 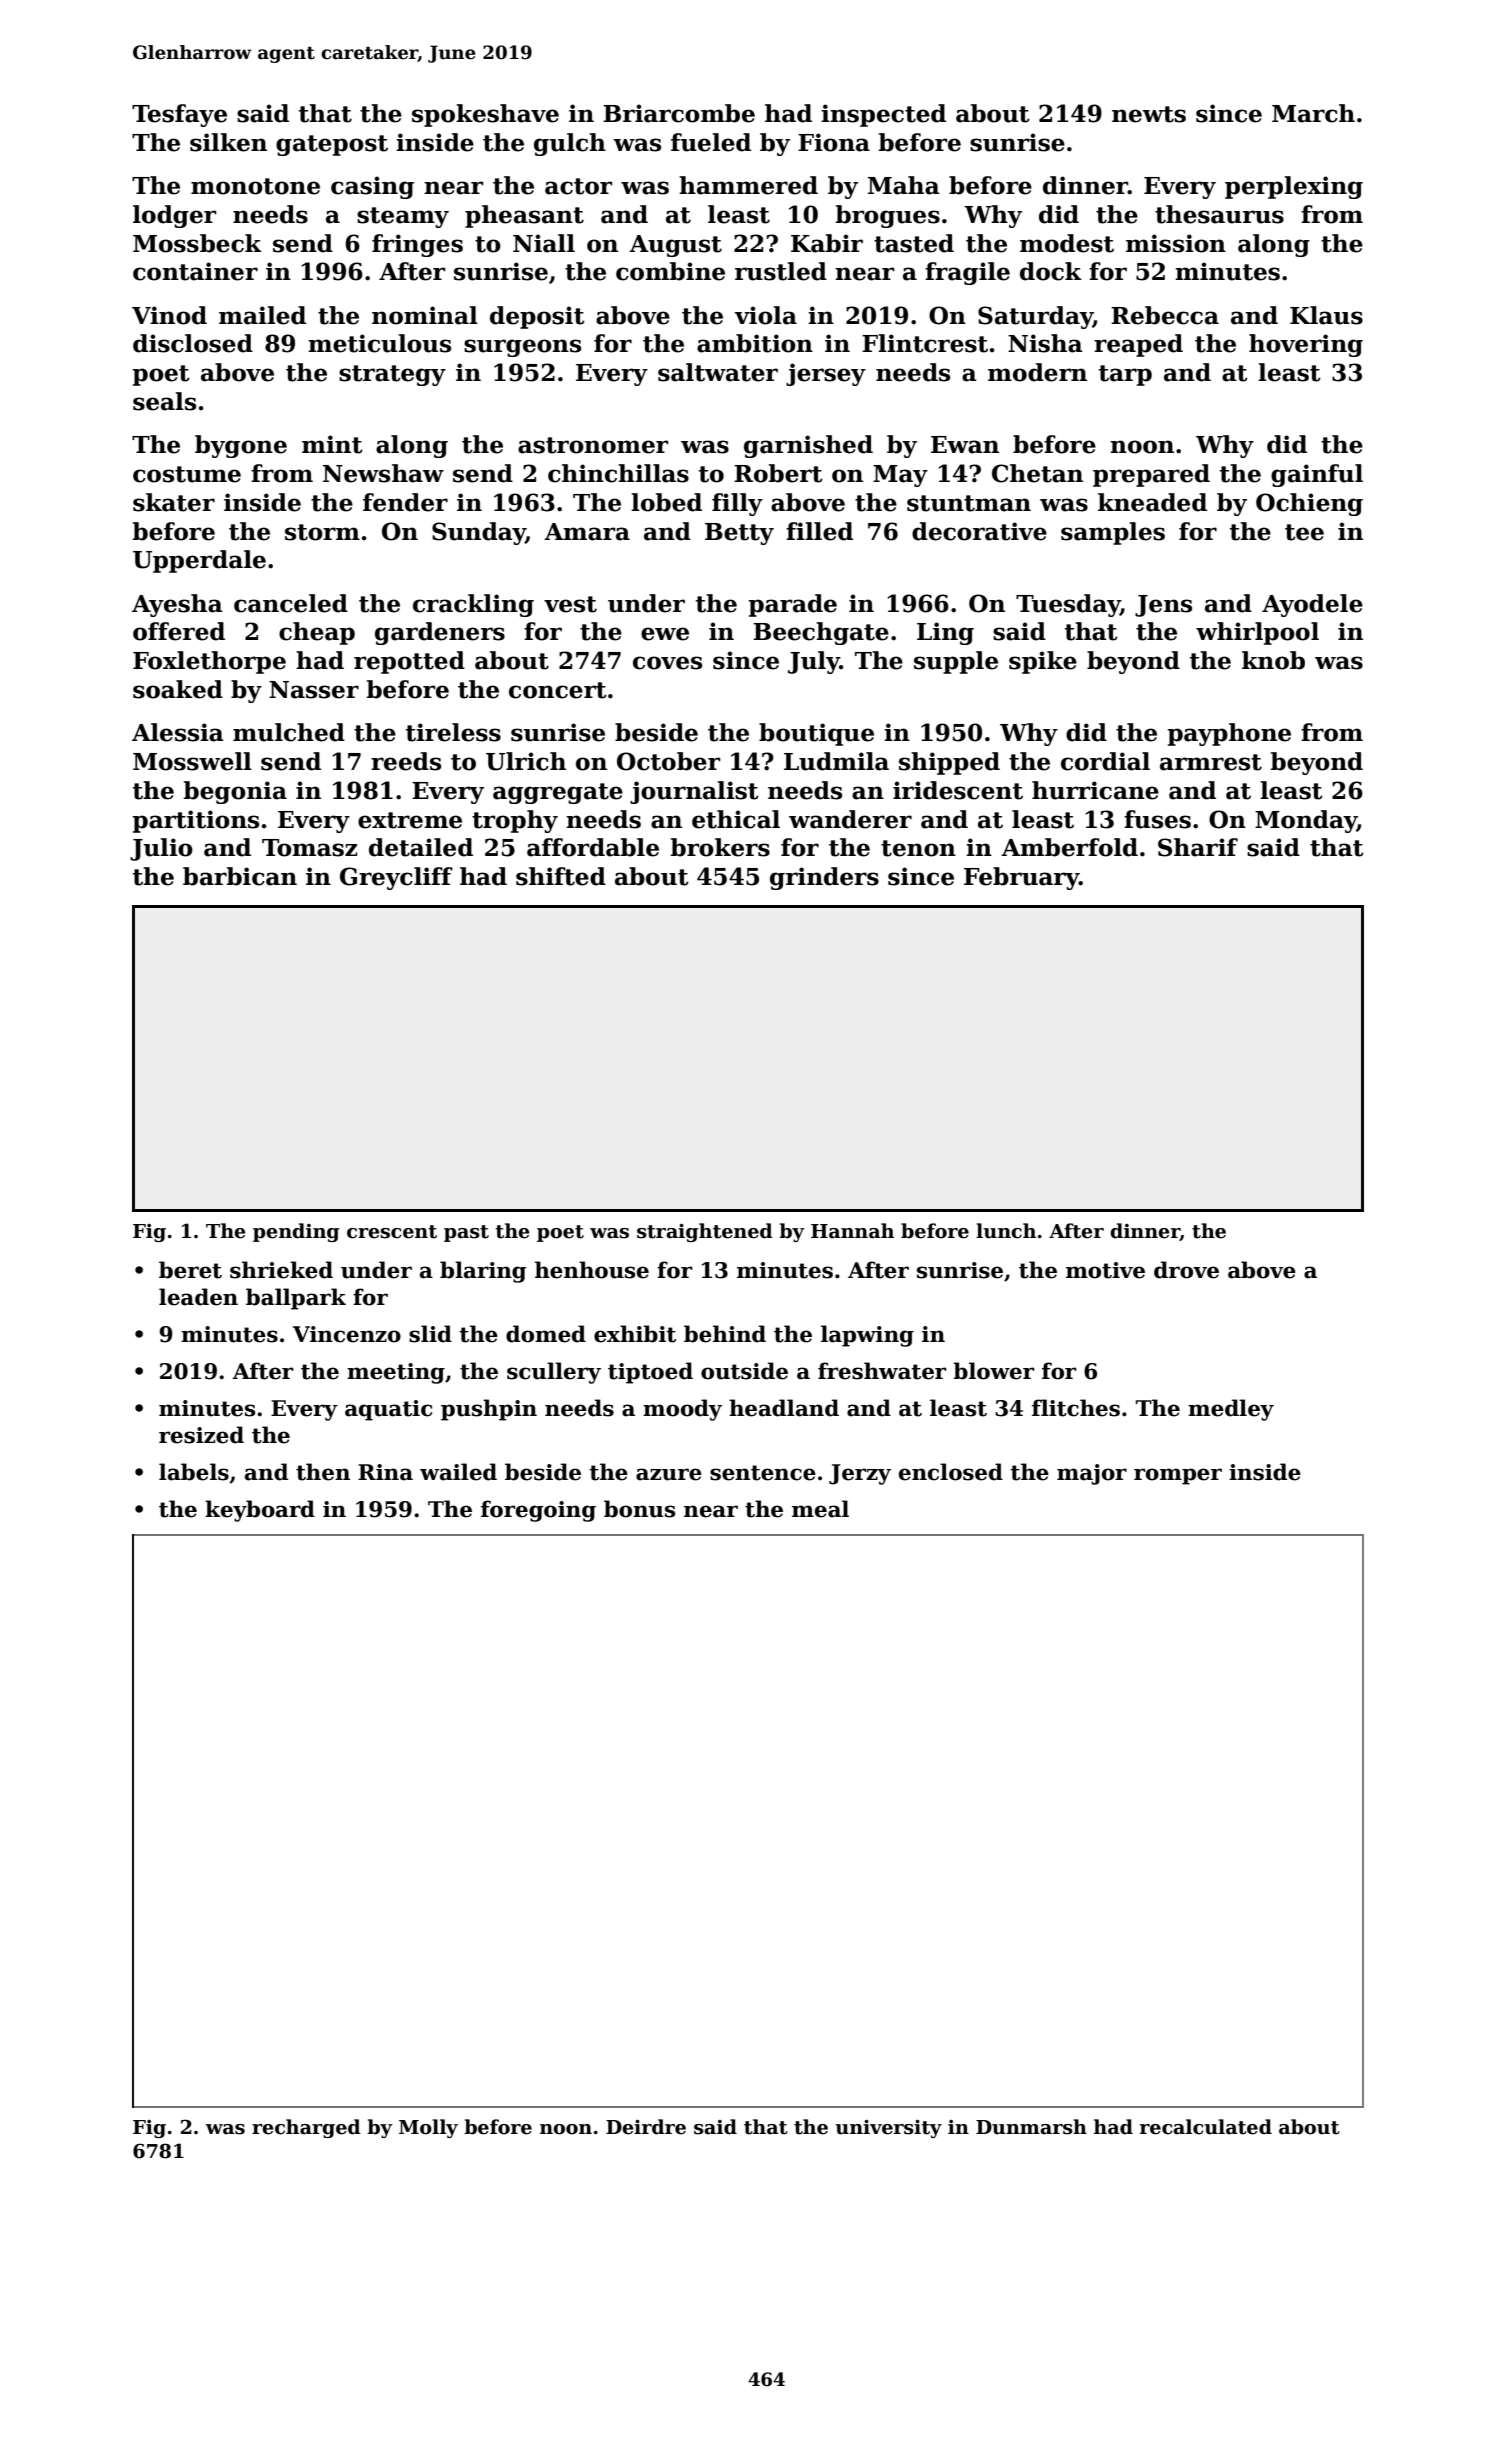 What do you see at coordinates (888, 2129) in the screenshot?
I see `university` at bounding box center [888, 2129].
